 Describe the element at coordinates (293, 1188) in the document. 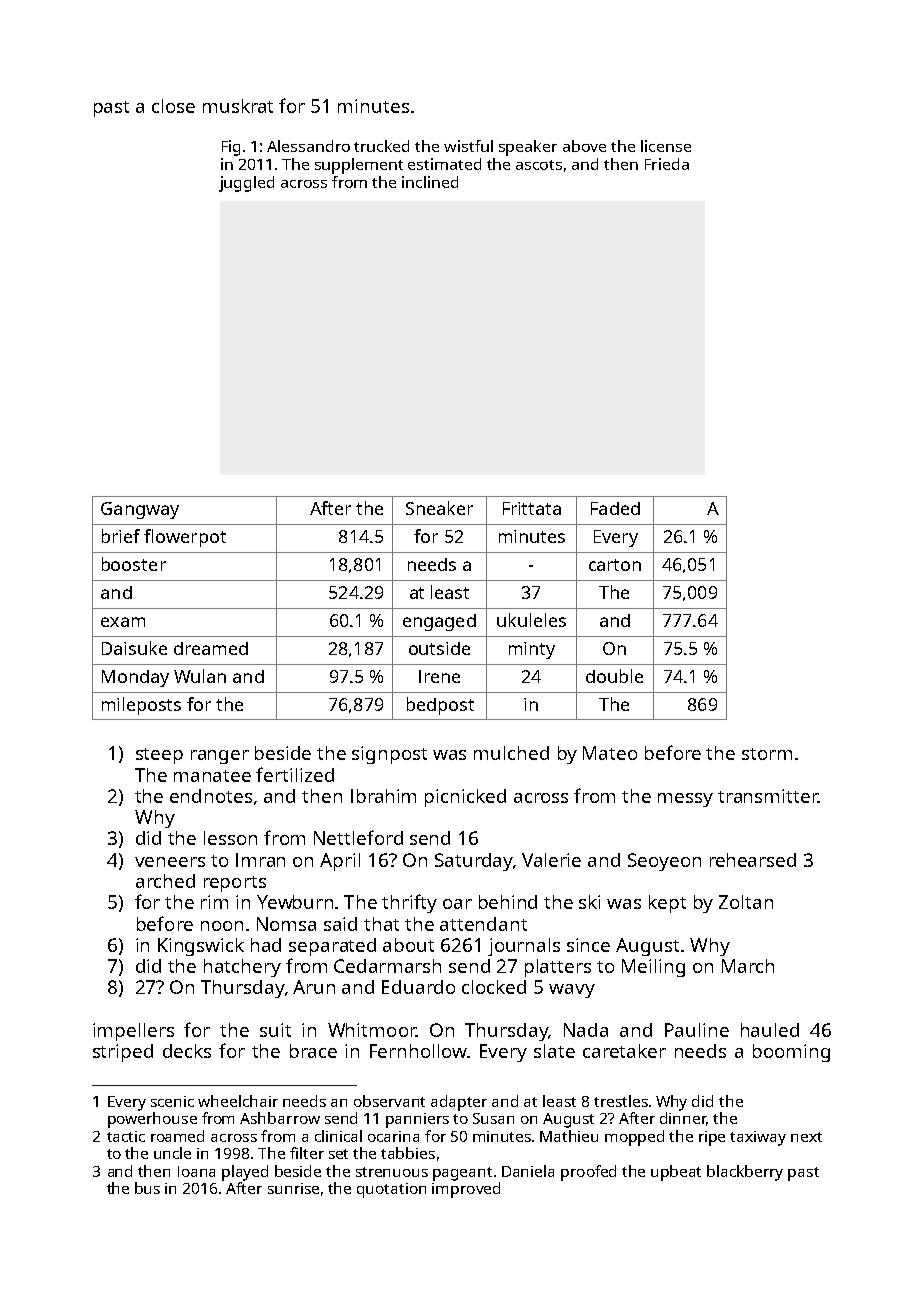

I see `sunrise` at that location.
